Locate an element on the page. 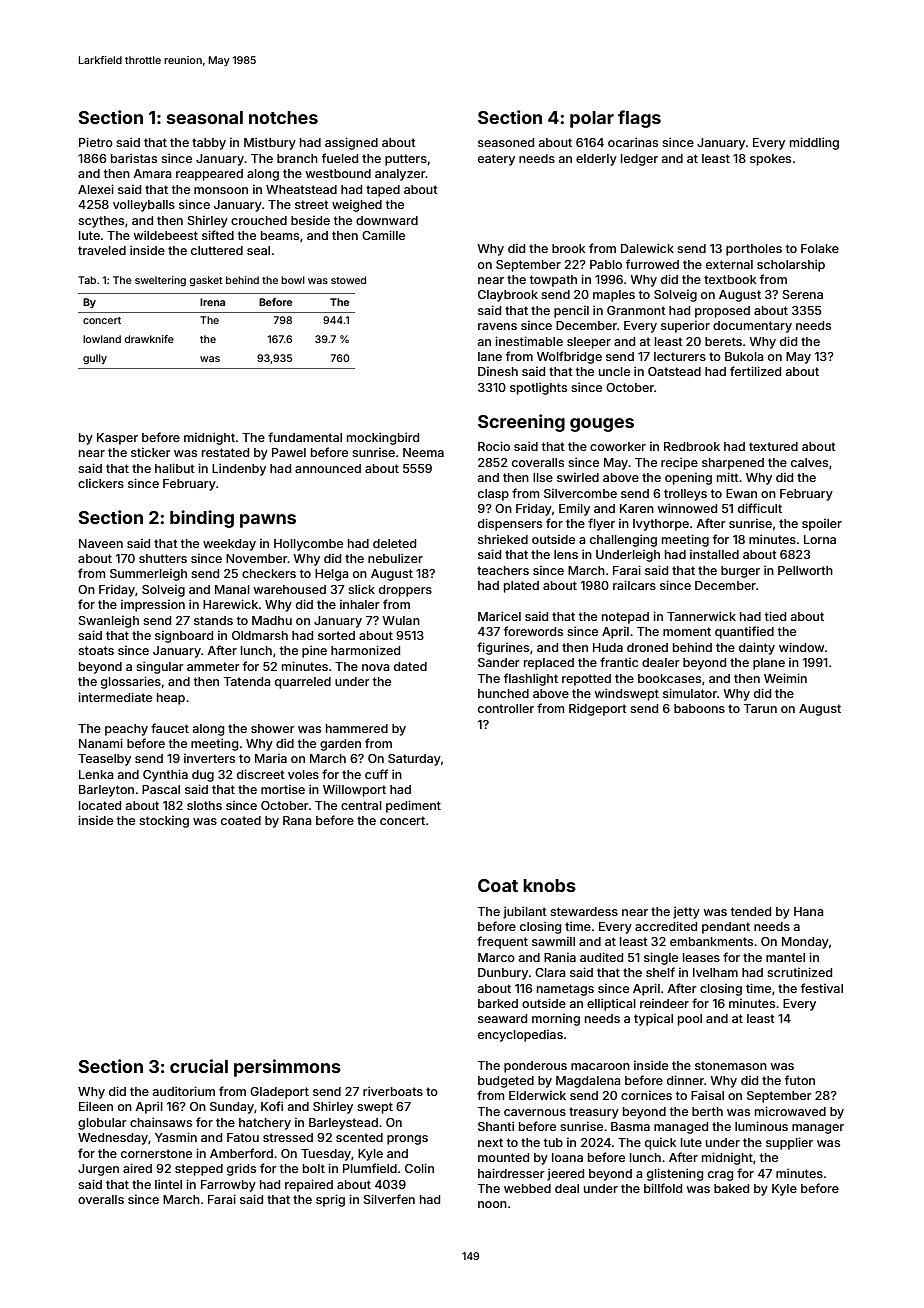 This image has height=1308, width=924. Dalewick is located at coordinates (647, 248).
